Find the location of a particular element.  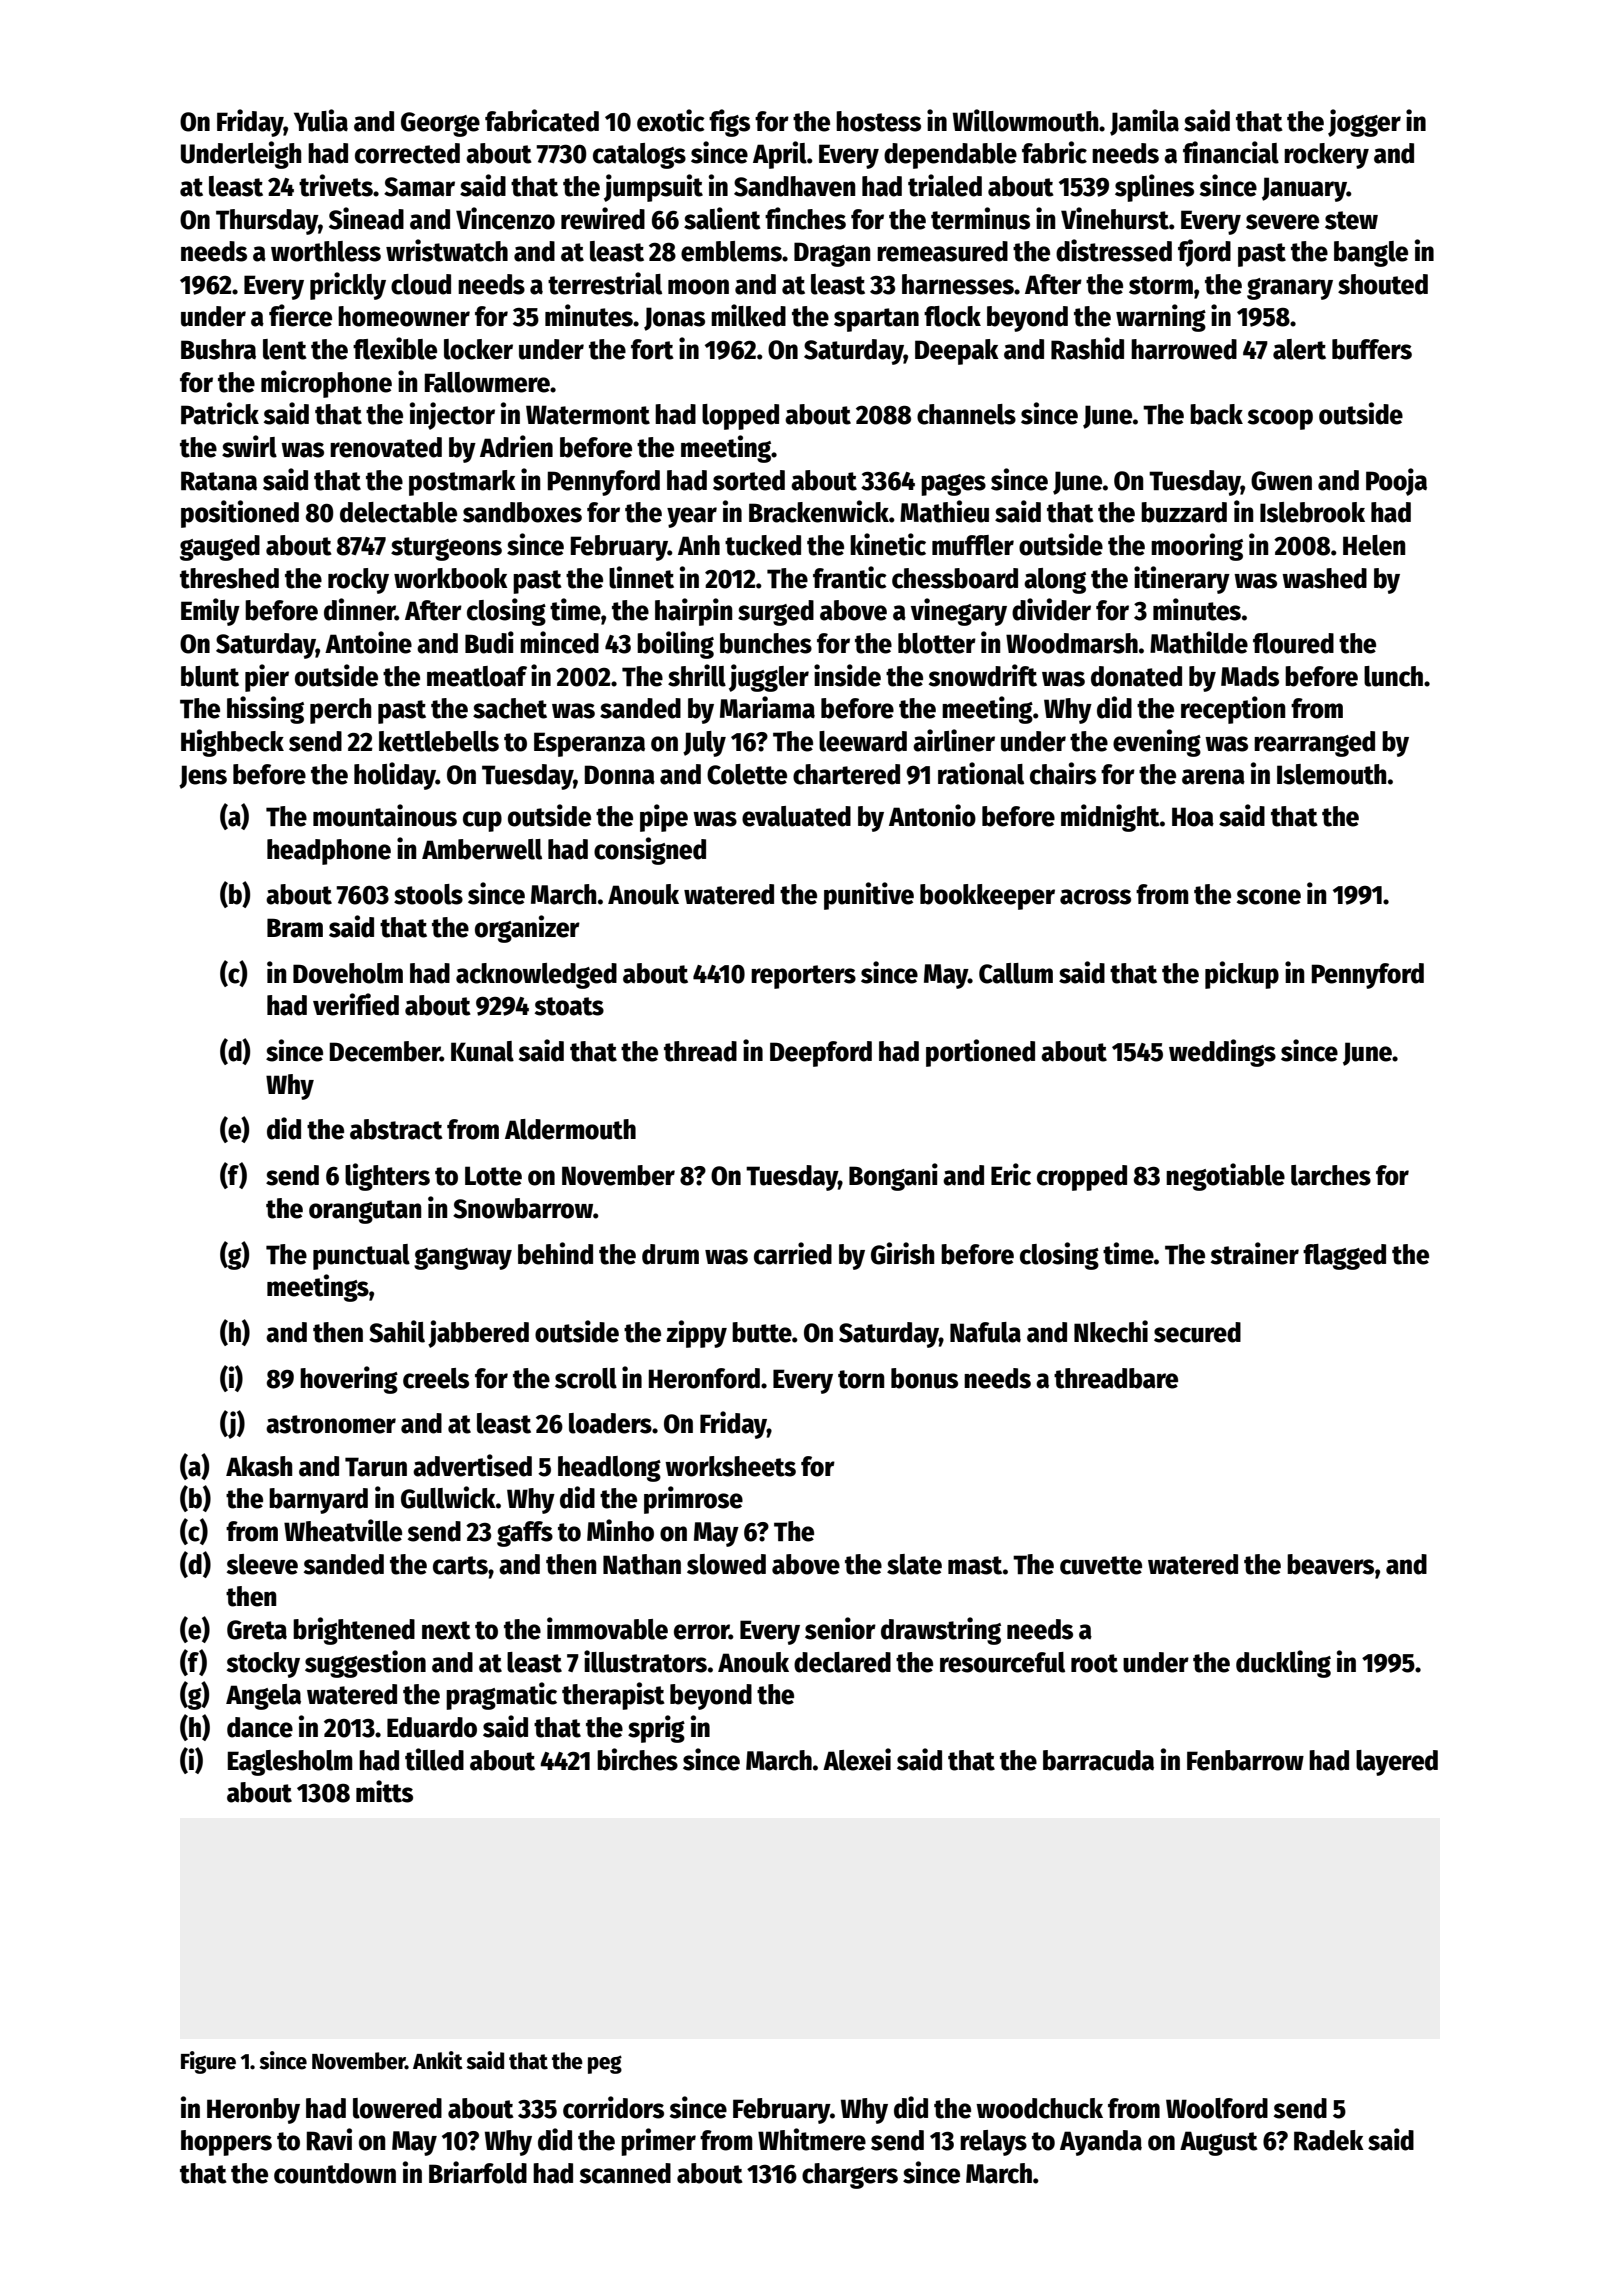

duckling is located at coordinates (1283, 1664).
